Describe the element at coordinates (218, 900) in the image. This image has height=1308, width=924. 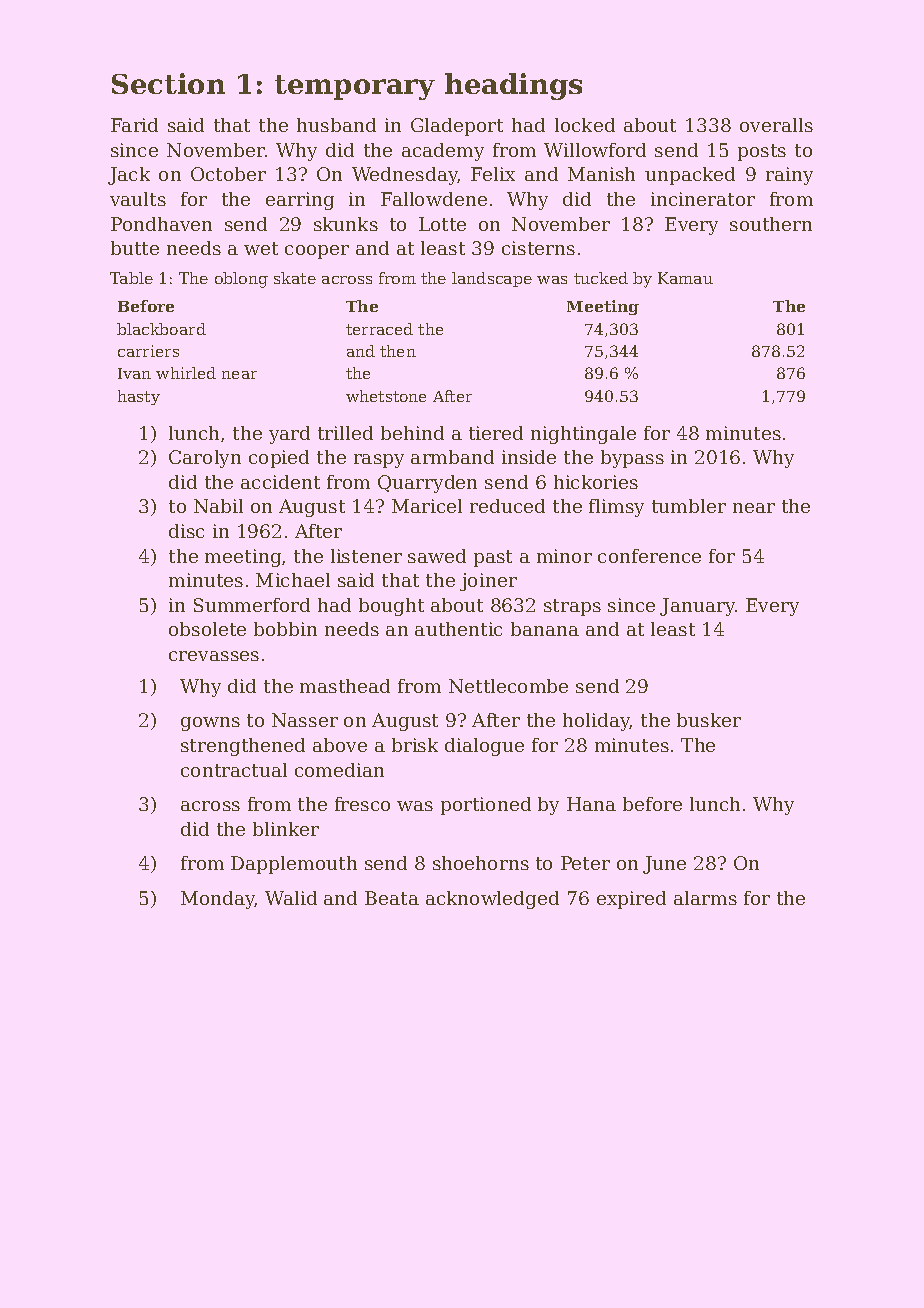
I see `Monday` at that location.
